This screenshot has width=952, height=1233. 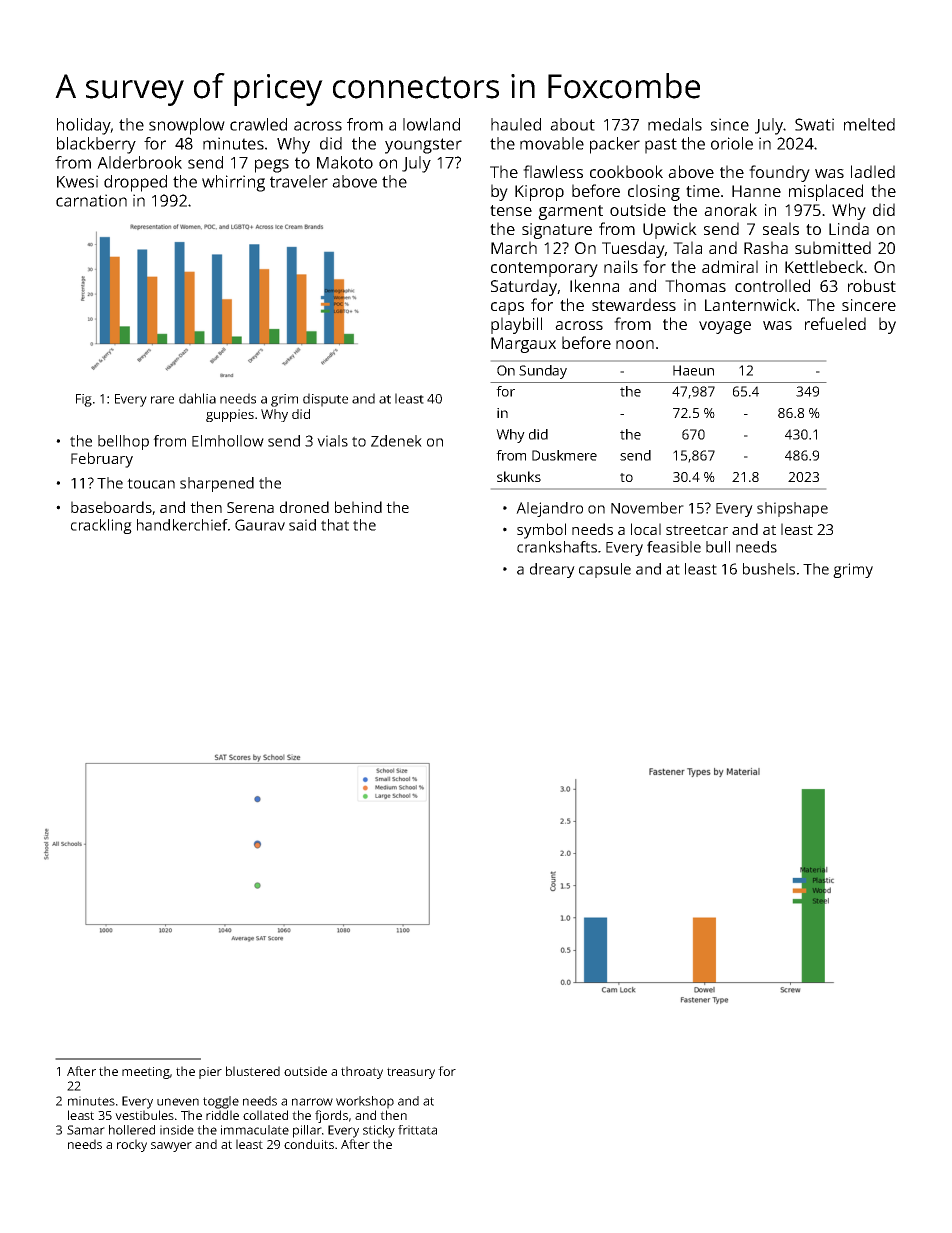 What do you see at coordinates (516, 325) in the screenshot?
I see `playbill` at bounding box center [516, 325].
